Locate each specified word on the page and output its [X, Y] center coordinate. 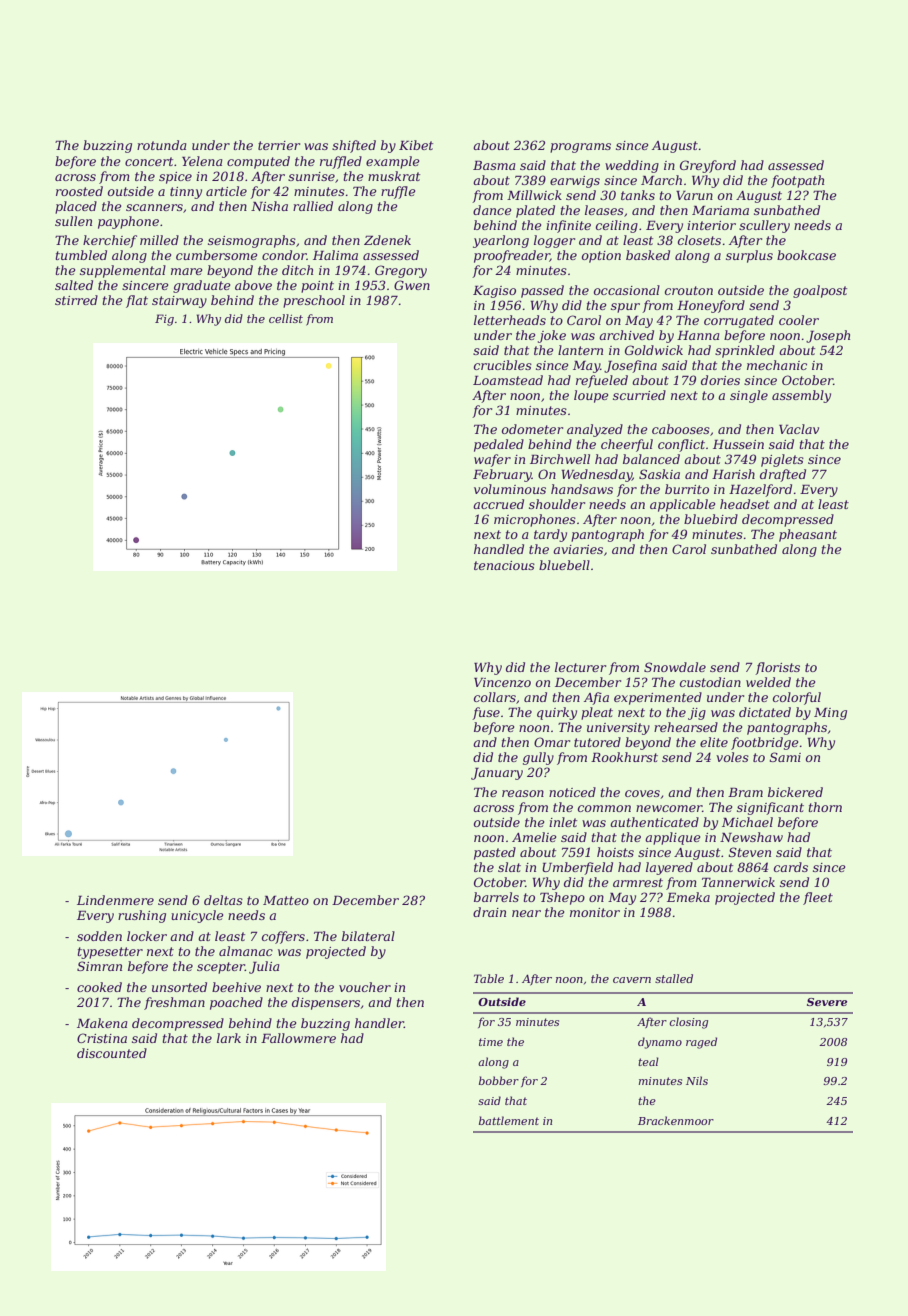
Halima [335, 255]
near [526, 913]
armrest [638, 882]
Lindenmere [115, 900]
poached [236, 1003]
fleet [818, 898]
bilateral [368, 936]
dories [720, 380]
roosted [79, 191]
